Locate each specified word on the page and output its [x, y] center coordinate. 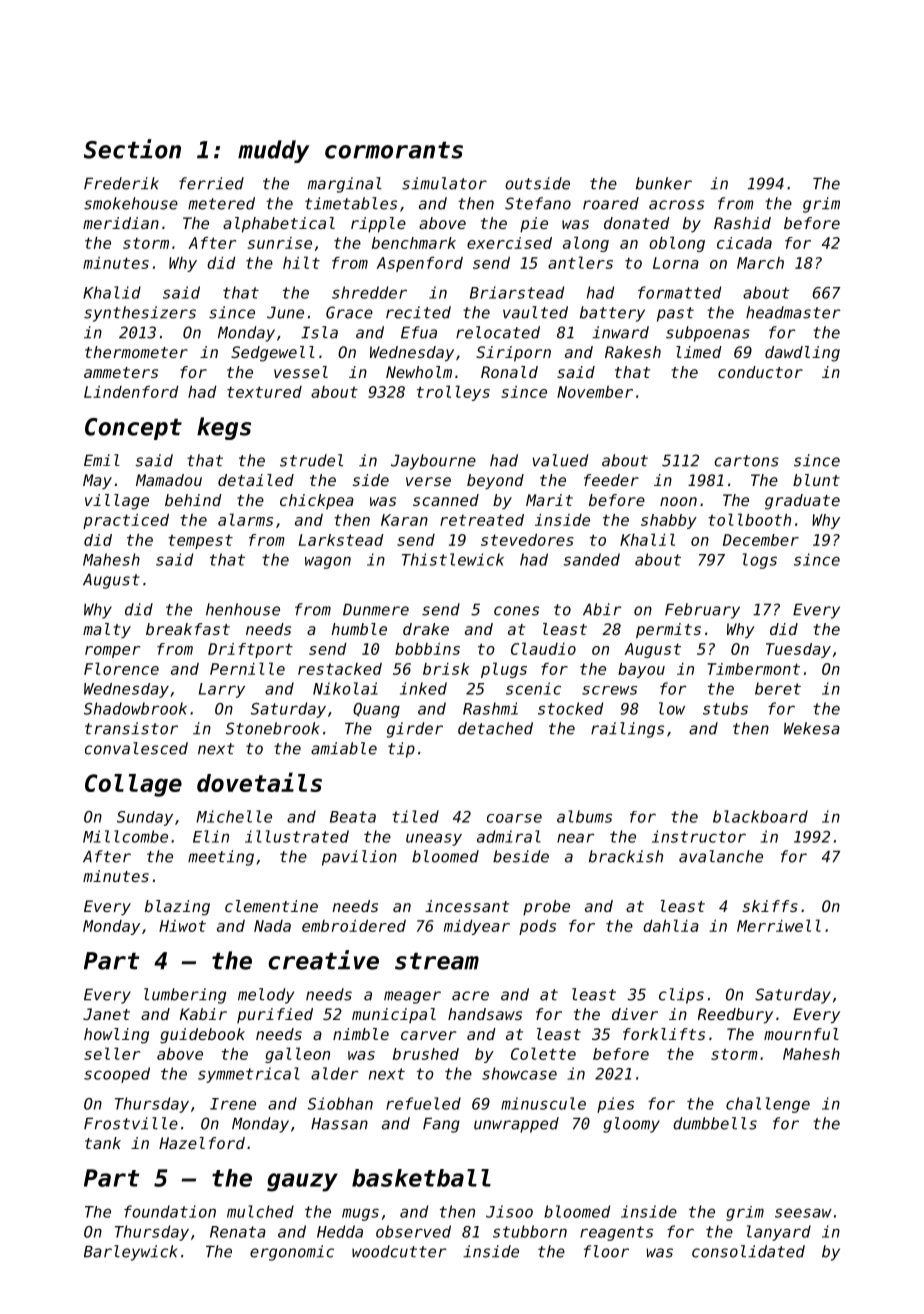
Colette [543, 1053]
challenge [768, 1105]
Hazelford [202, 1143]
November [595, 392]
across [676, 205]
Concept [133, 429]
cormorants [394, 150]
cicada [744, 243]
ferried [211, 183]
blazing [177, 908]
